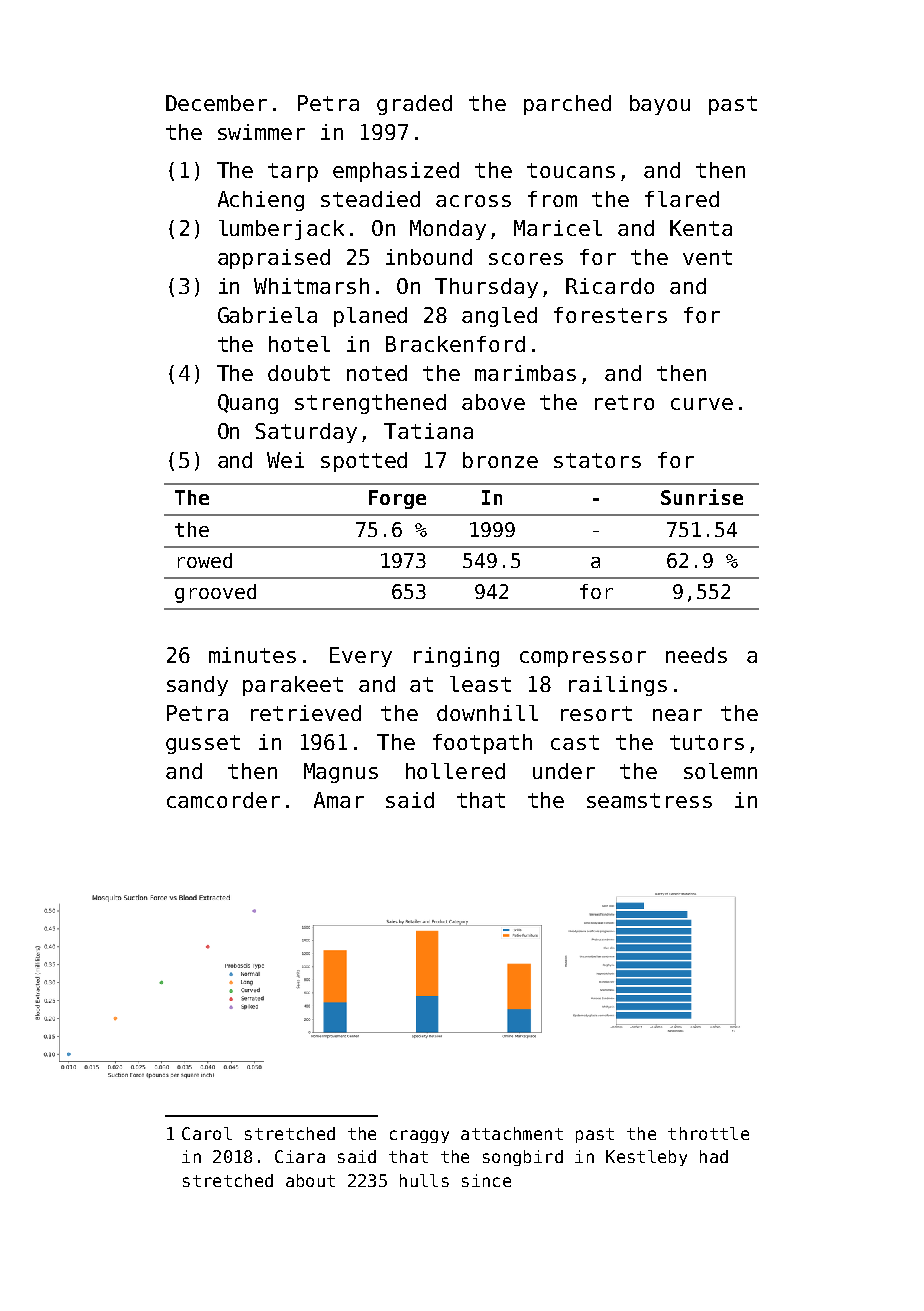 The width and height of the screenshot is (924, 1311). What do you see at coordinates (261, 201) in the screenshot?
I see `Achieng` at bounding box center [261, 201].
